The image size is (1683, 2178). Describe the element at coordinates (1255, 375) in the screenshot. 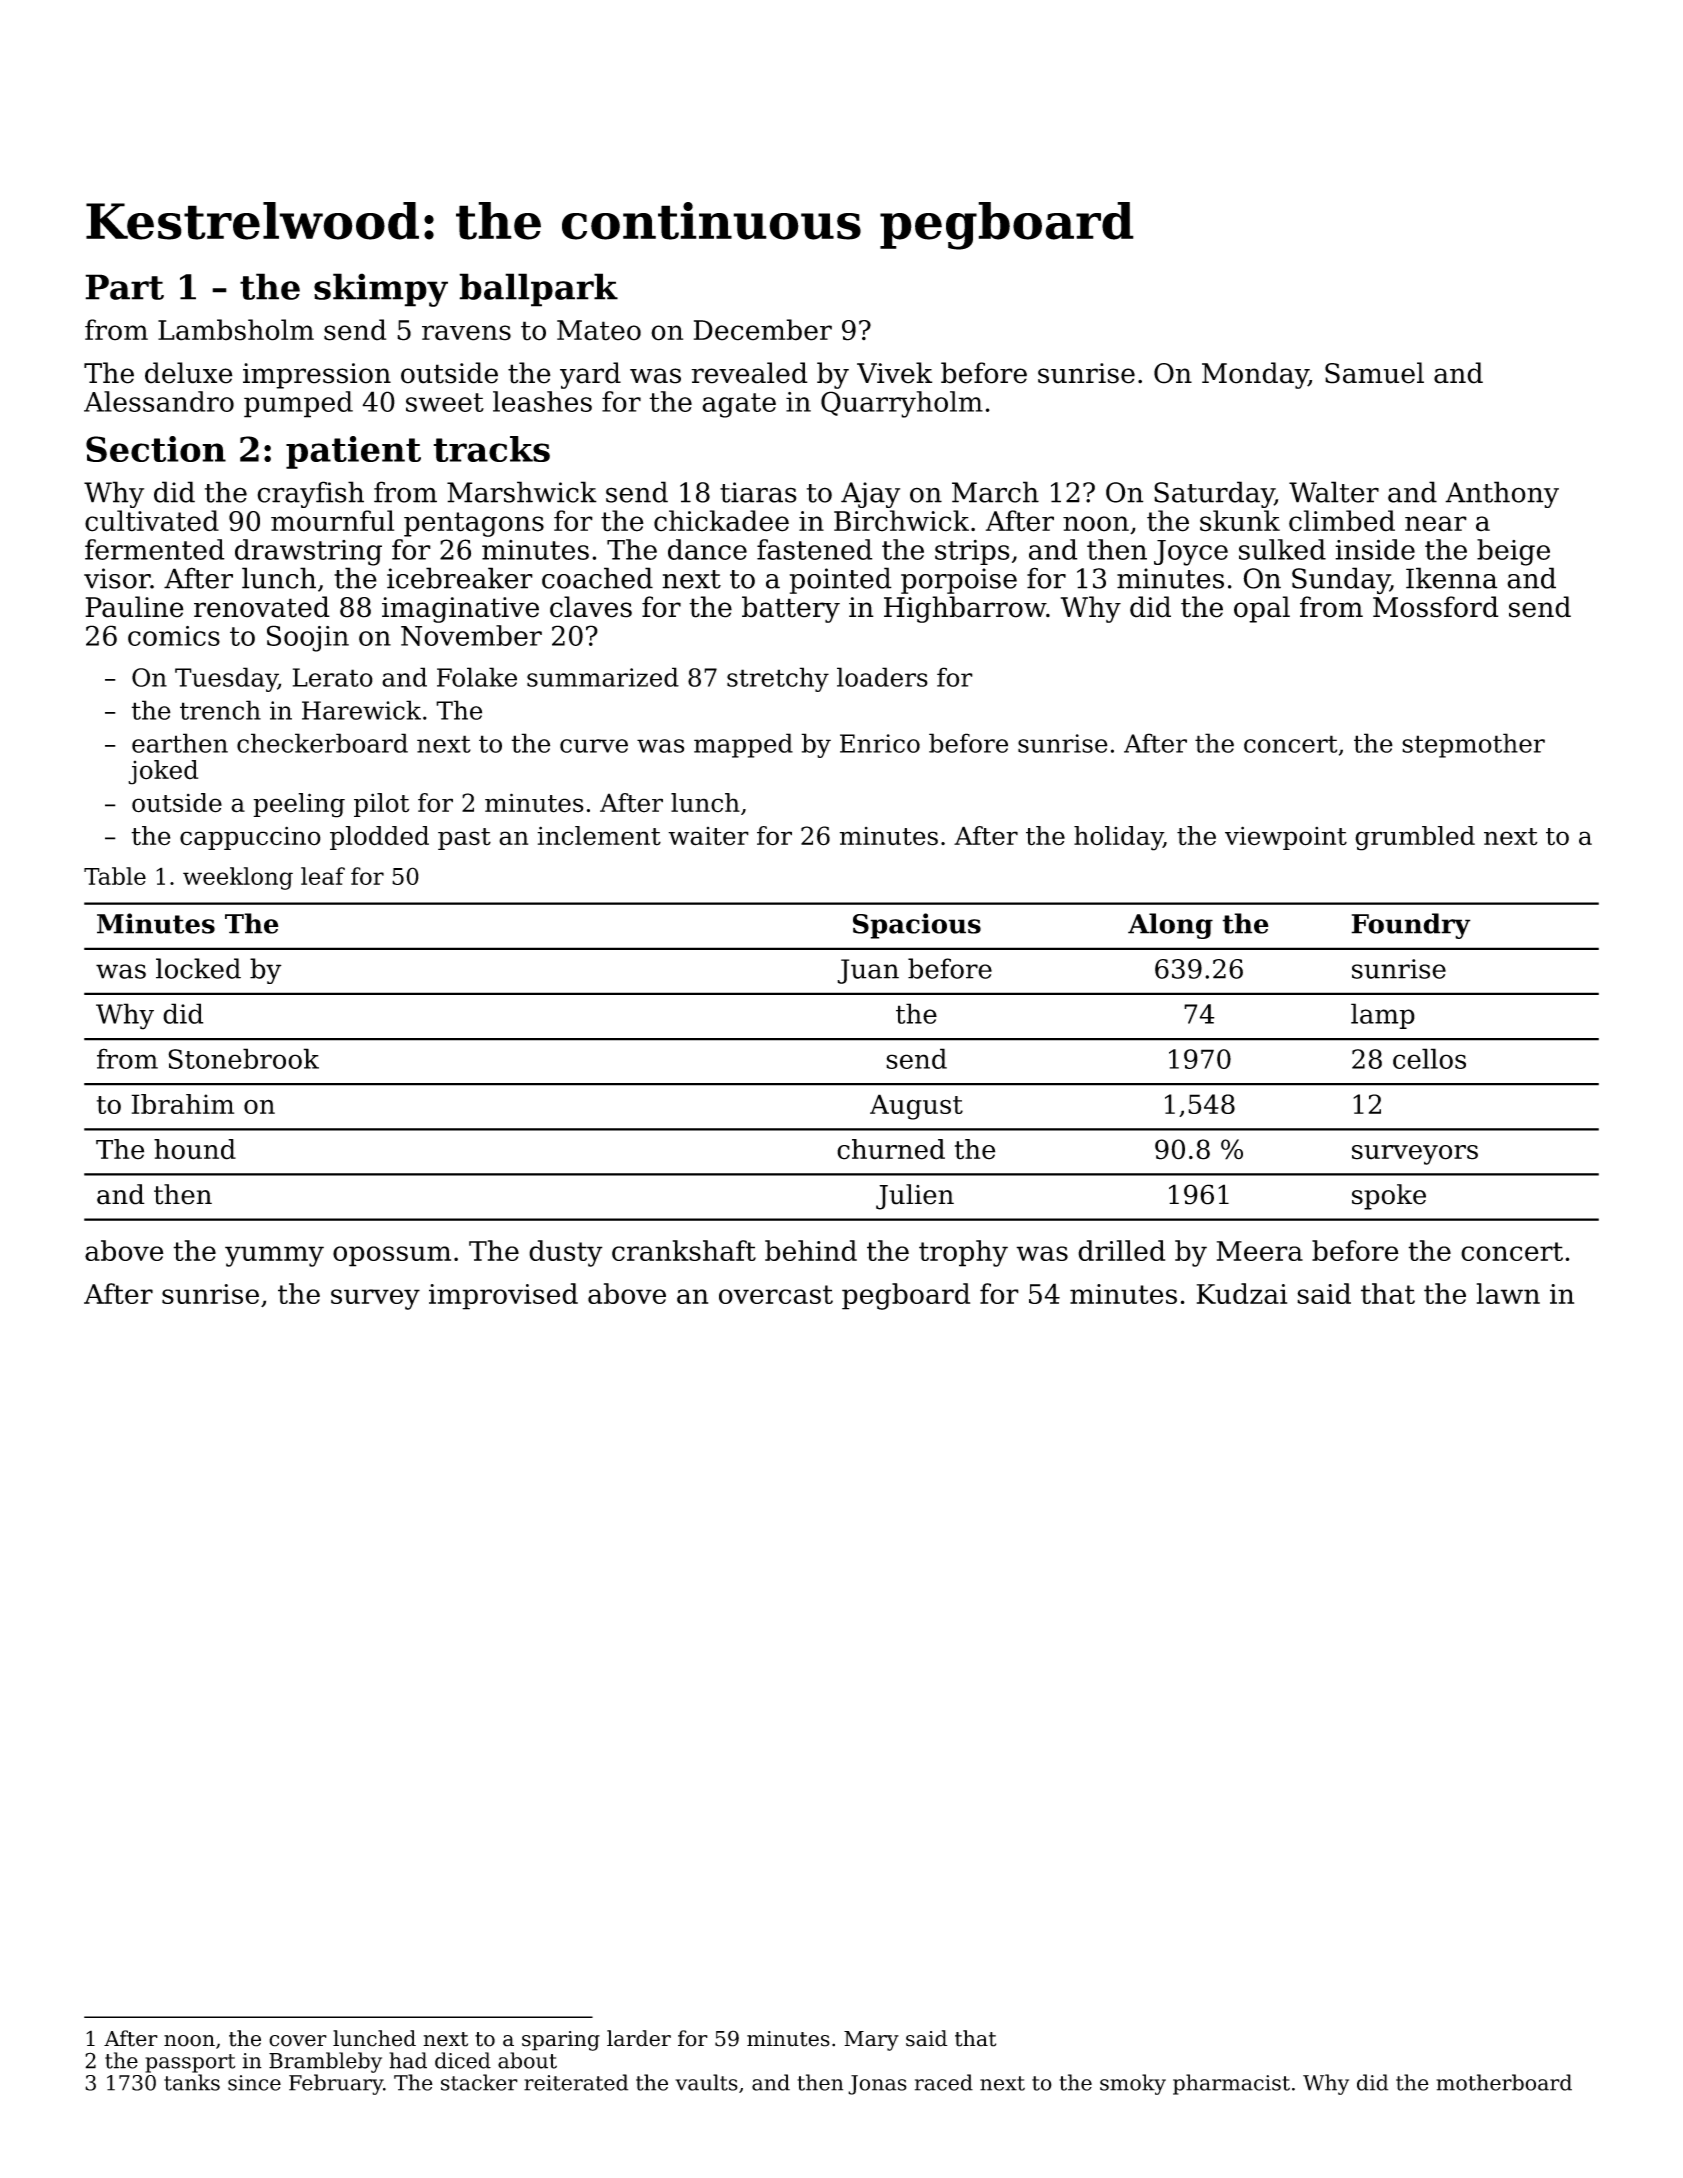

I see `Monday` at that location.
